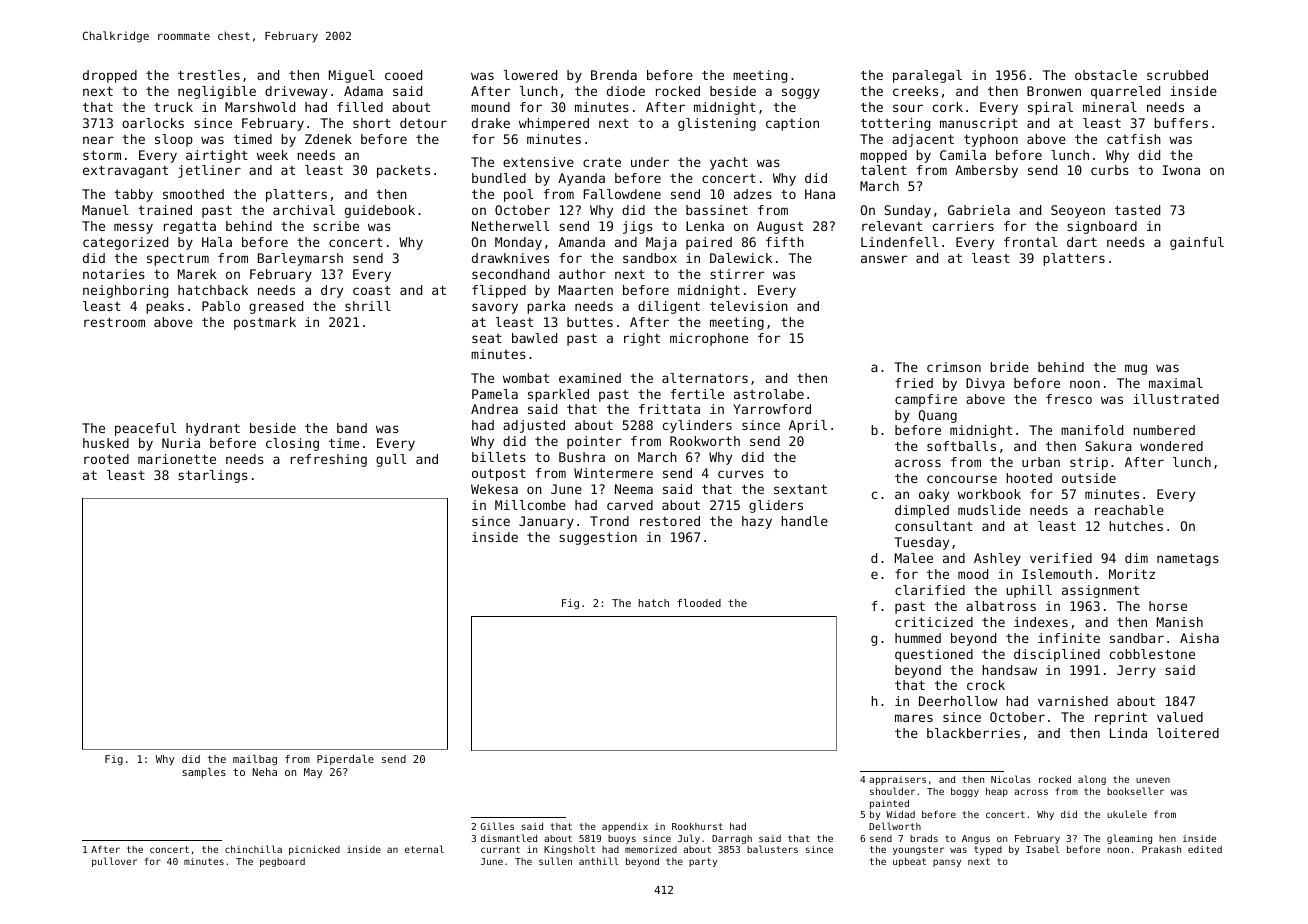 Image resolution: width=1308 pixels, height=924 pixels. What do you see at coordinates (961, 446) in the screenshot?
I see `softballs` at bounding box center [961, 446].
